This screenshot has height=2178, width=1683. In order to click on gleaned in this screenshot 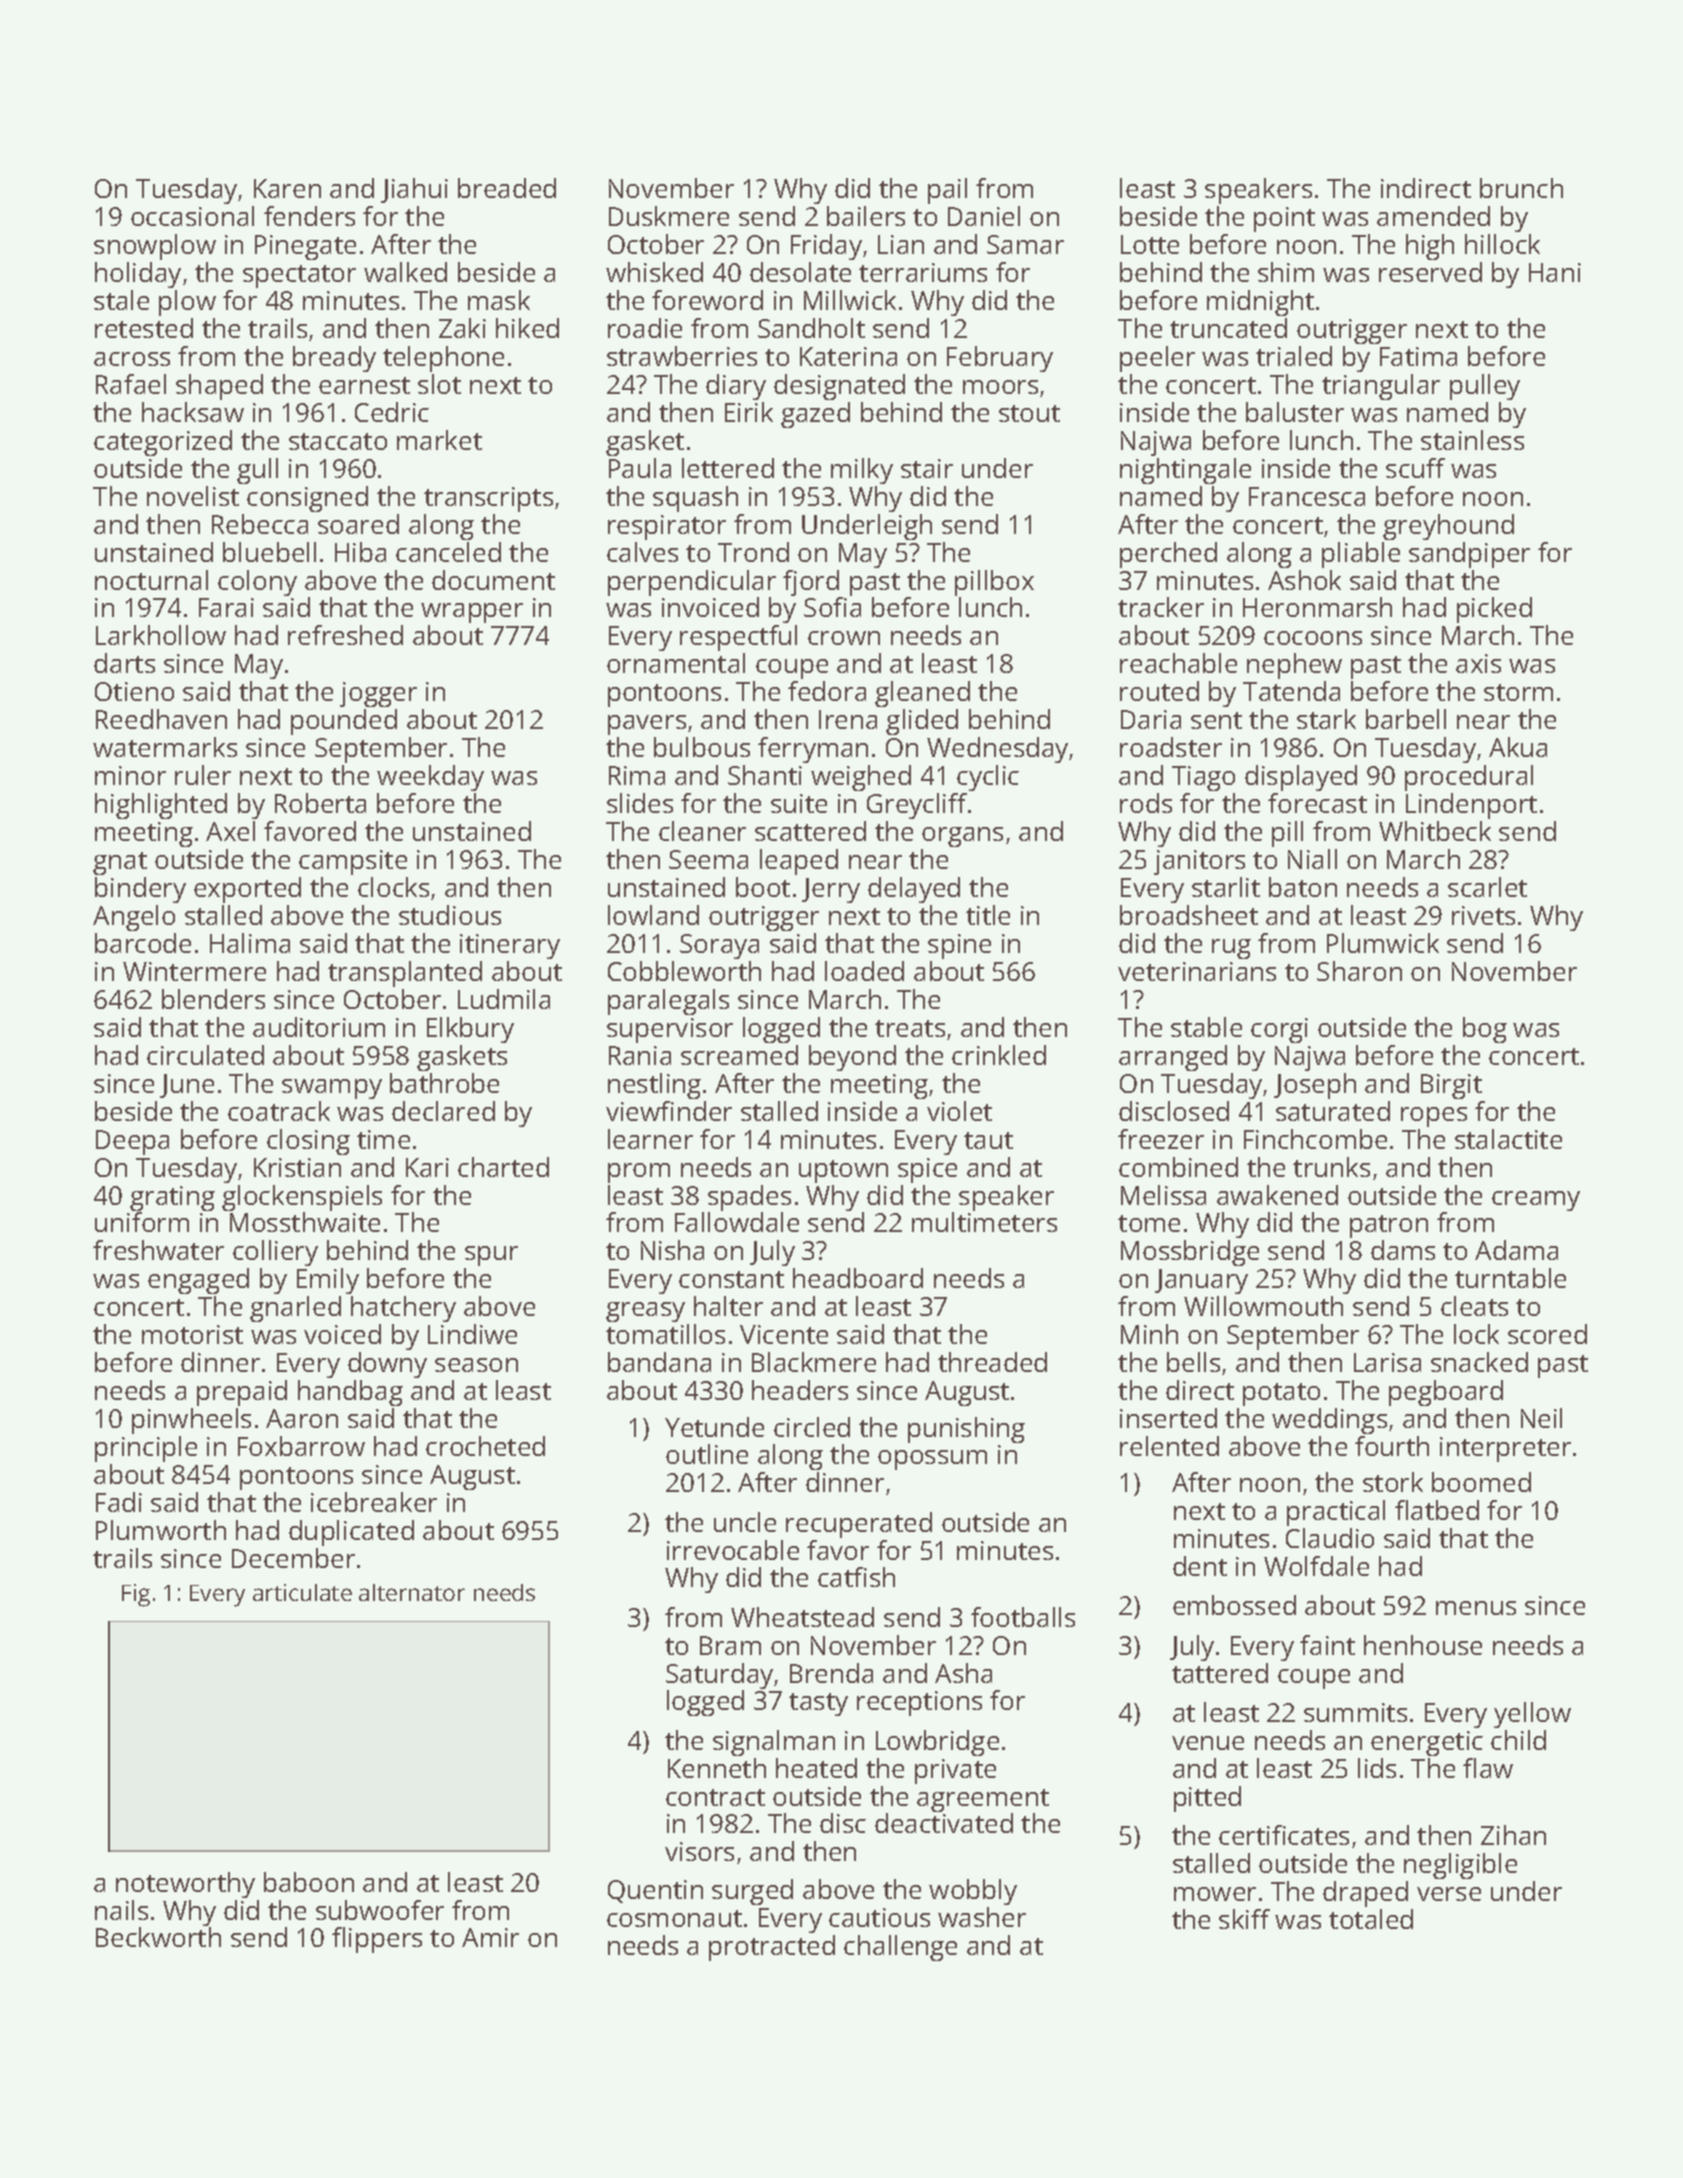, I will do `click(922, 694)`.
